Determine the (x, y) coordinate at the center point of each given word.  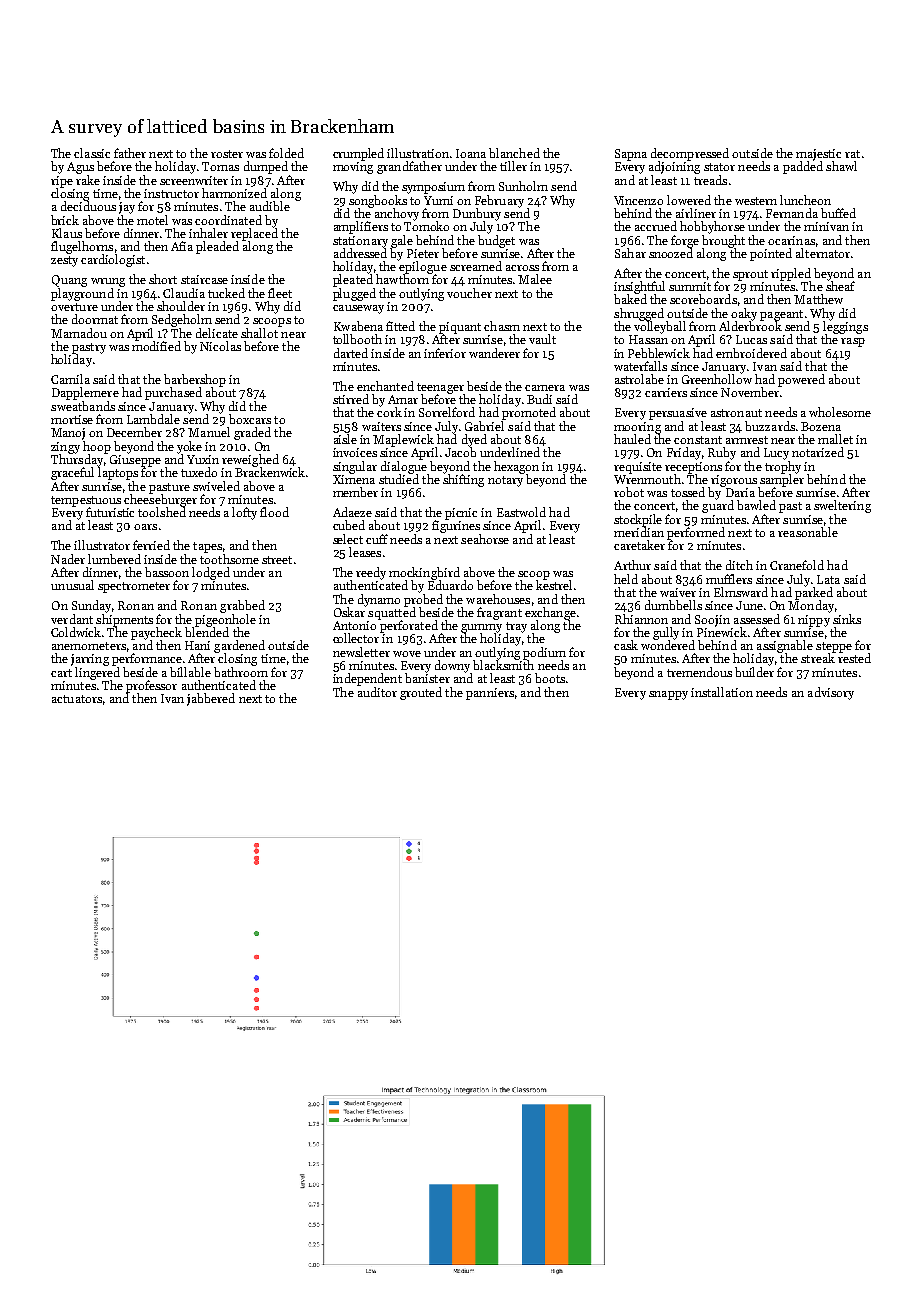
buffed (838, 213)
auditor (377, 692)
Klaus (67, 233)
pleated (353, 280)
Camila (70, 379)
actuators (77, 699)
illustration (418, 153)
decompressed (690, 154)
